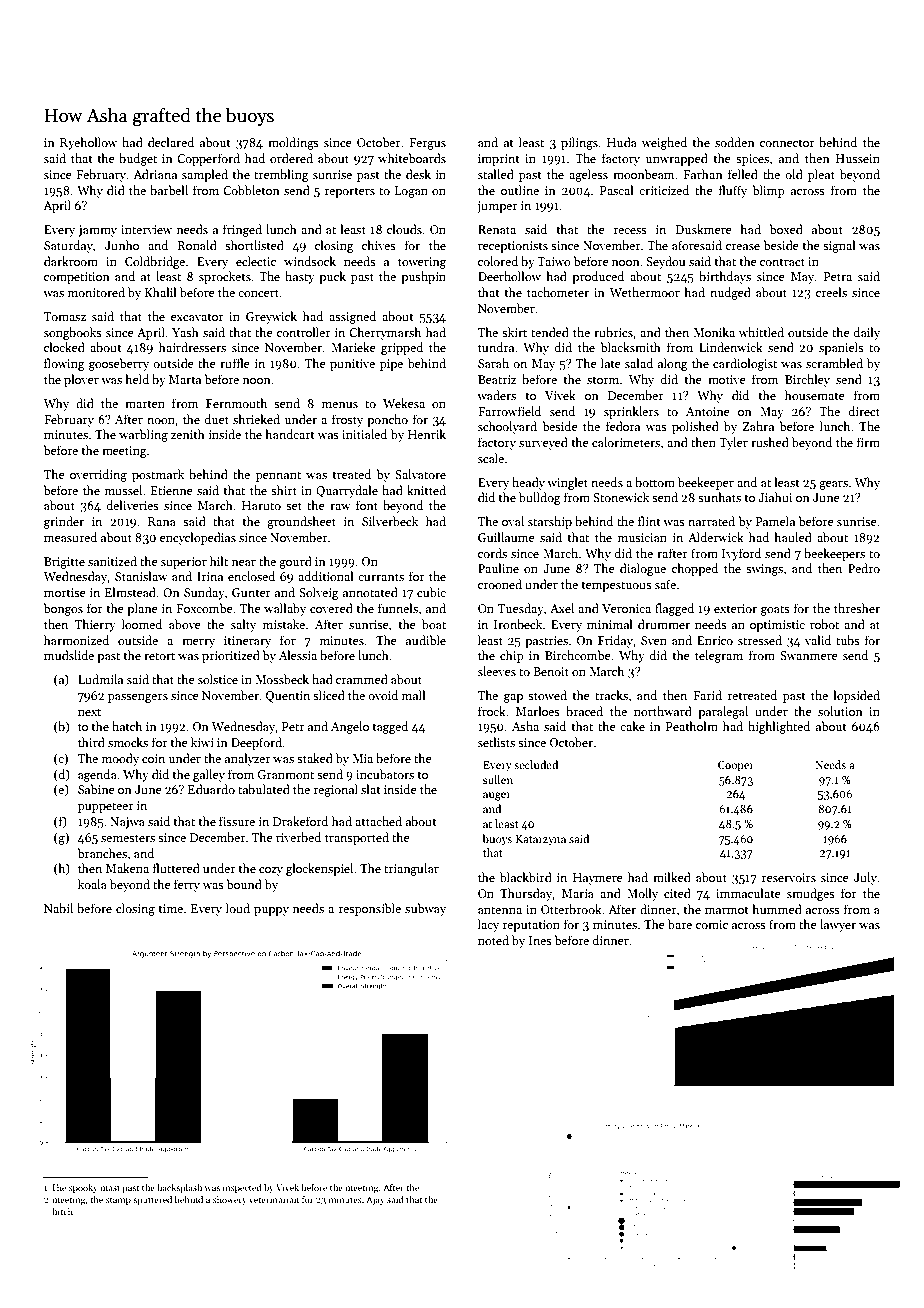 The image size is (924, 1308). Describe the element at coordinates (152, 1200) in the screenshot. I see `sputtered` at that location.
